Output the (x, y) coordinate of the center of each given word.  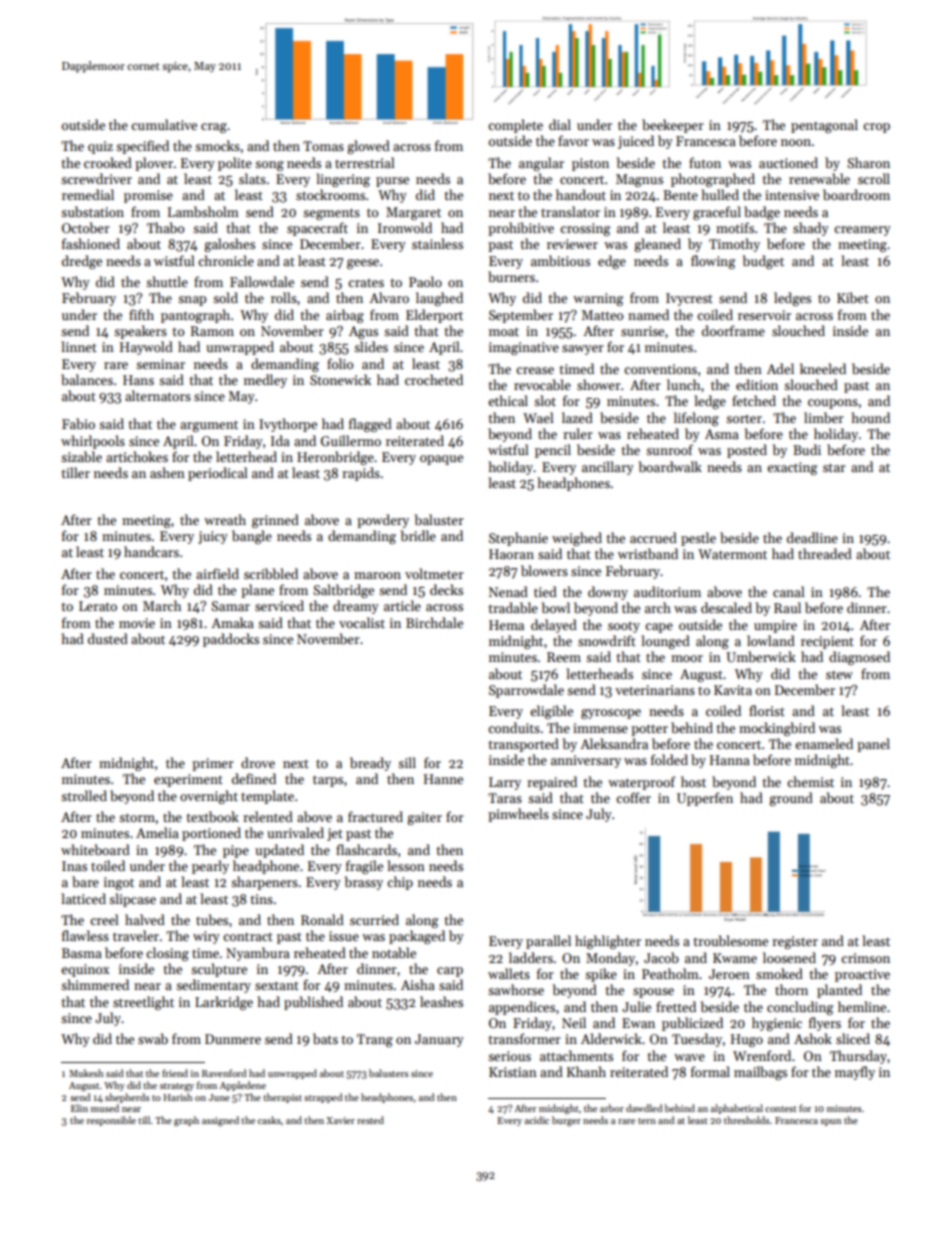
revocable (542, 384)
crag (214, 128)
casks (269, 1120)
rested (370, 1120)
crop (876, 128)
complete (515, 126)
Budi (807, 449)
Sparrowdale (526, 691)
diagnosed (859, 658)
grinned (275, 521)
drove (258, 762)
